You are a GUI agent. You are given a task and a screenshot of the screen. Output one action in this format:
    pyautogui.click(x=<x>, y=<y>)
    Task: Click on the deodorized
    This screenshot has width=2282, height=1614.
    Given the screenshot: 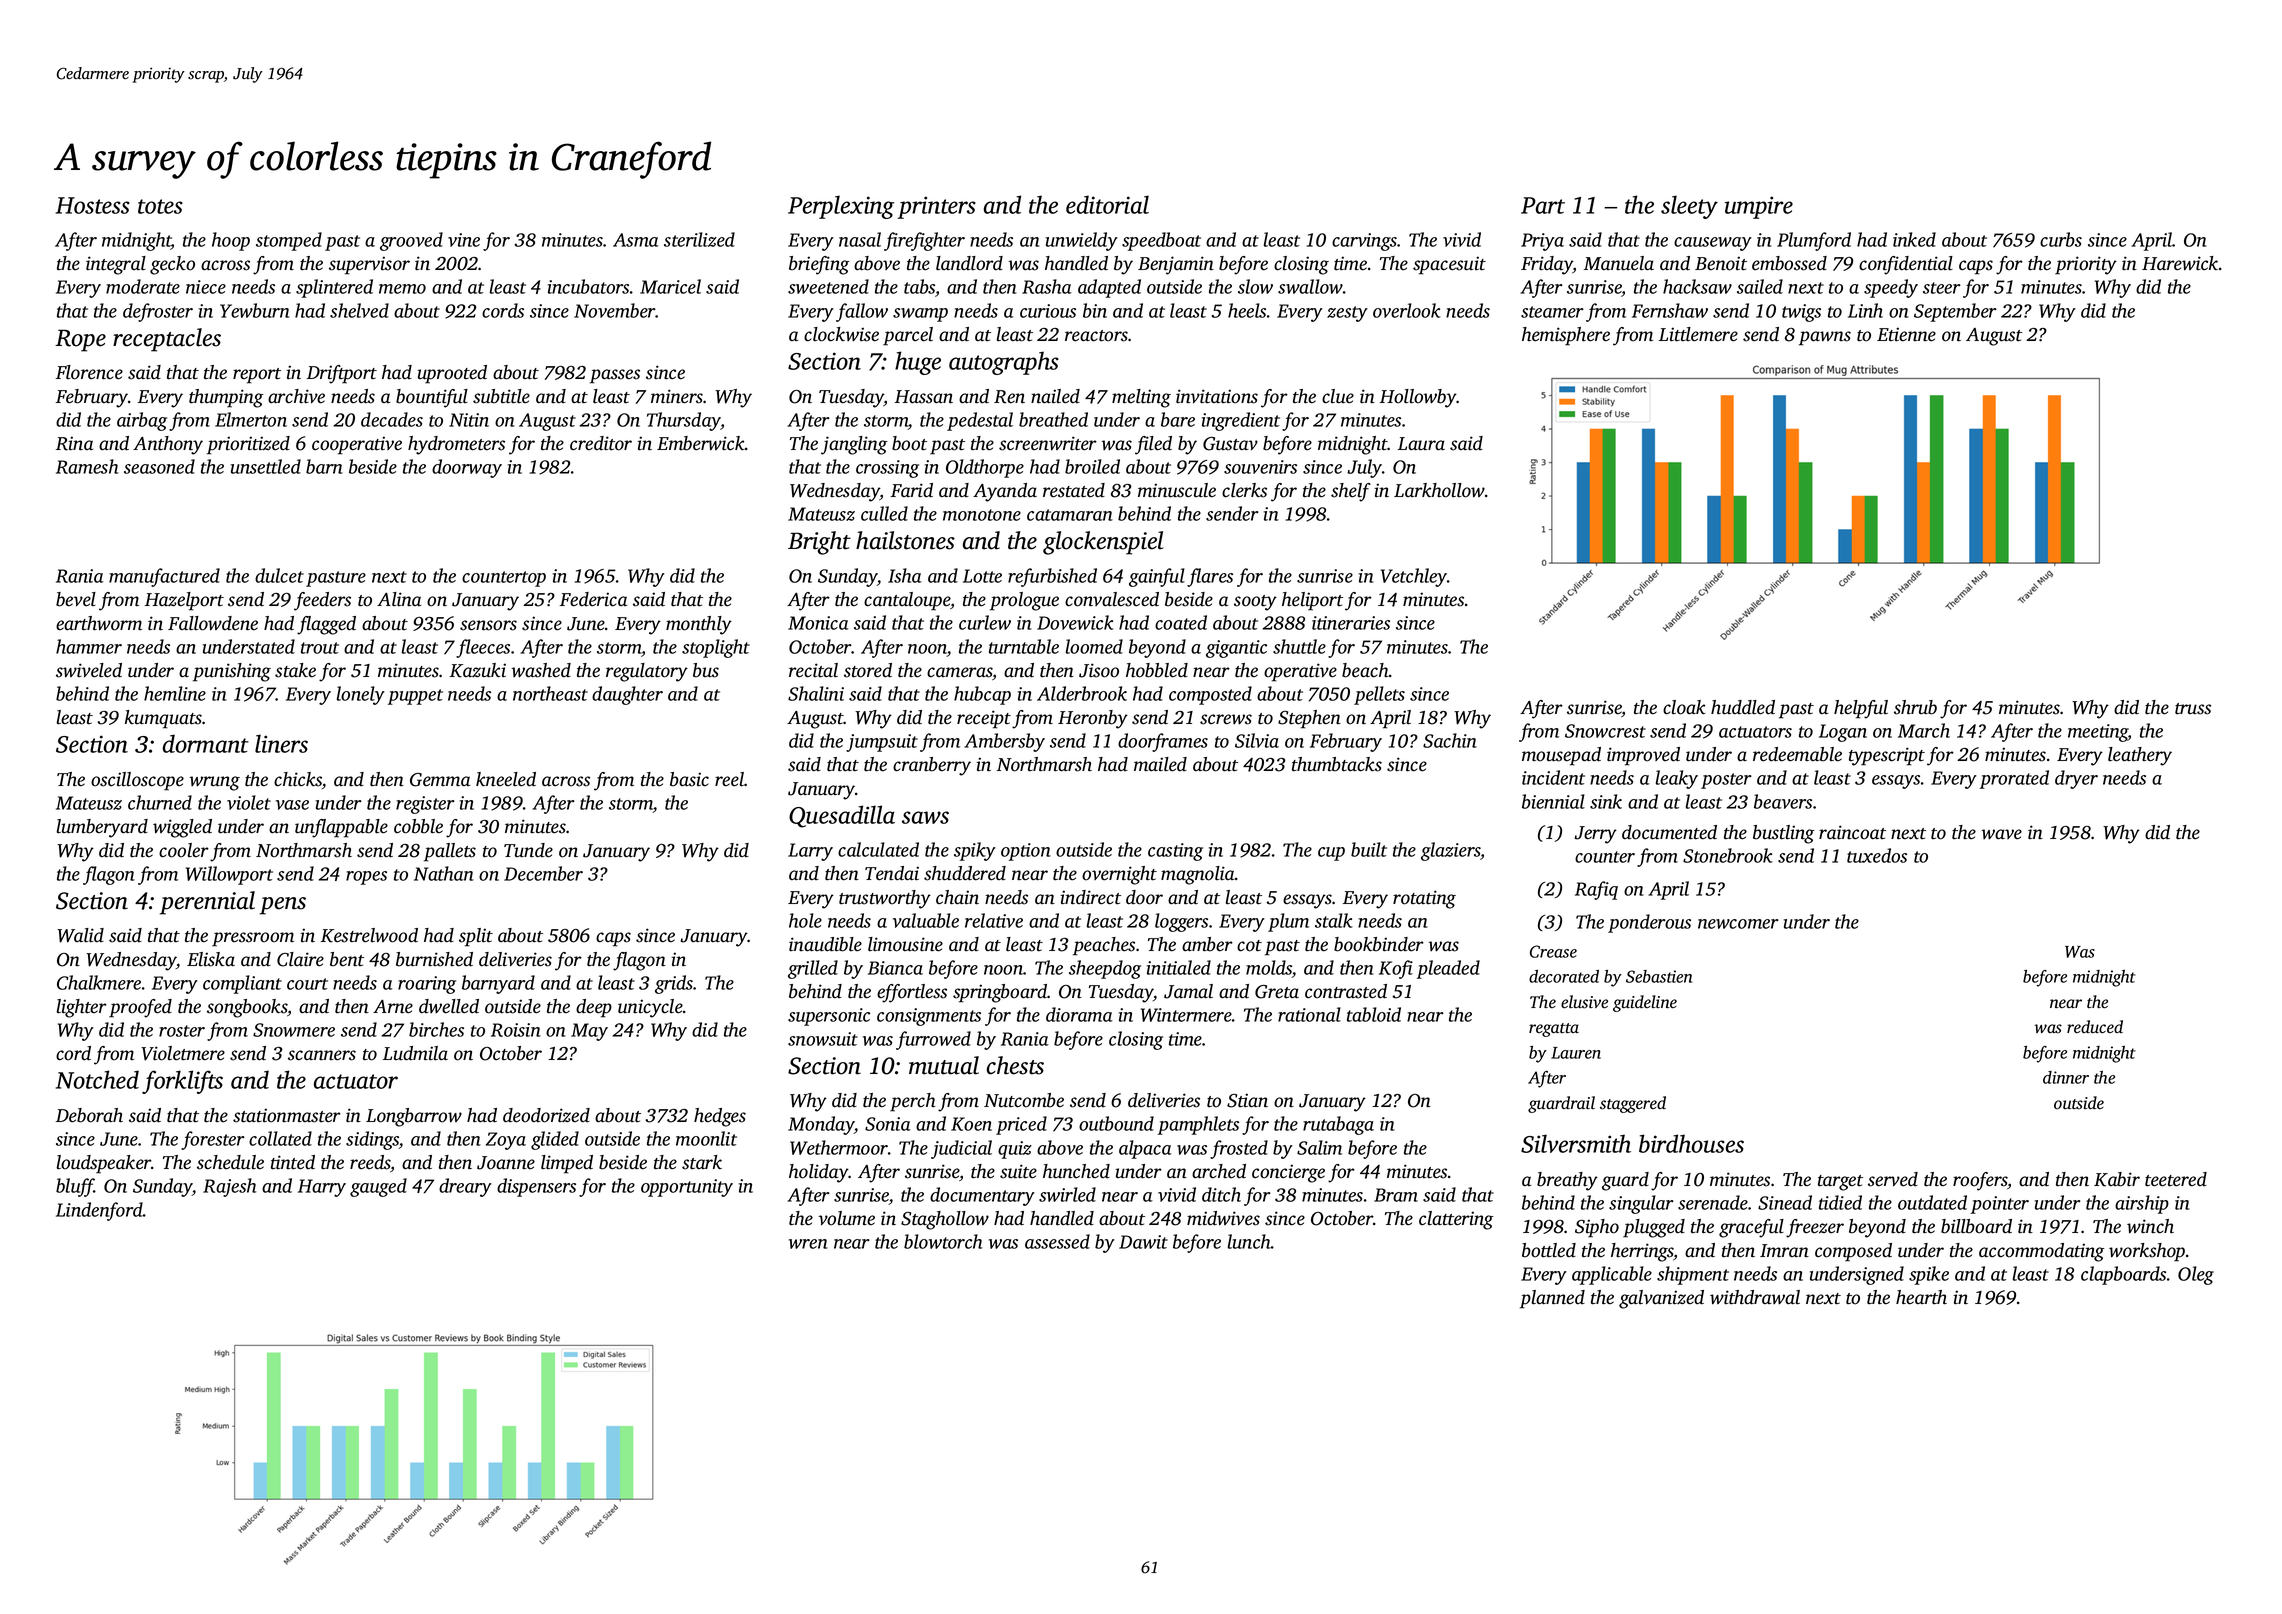 What is the action you would take?
    pyautogui.click(x=546, y=1115)
